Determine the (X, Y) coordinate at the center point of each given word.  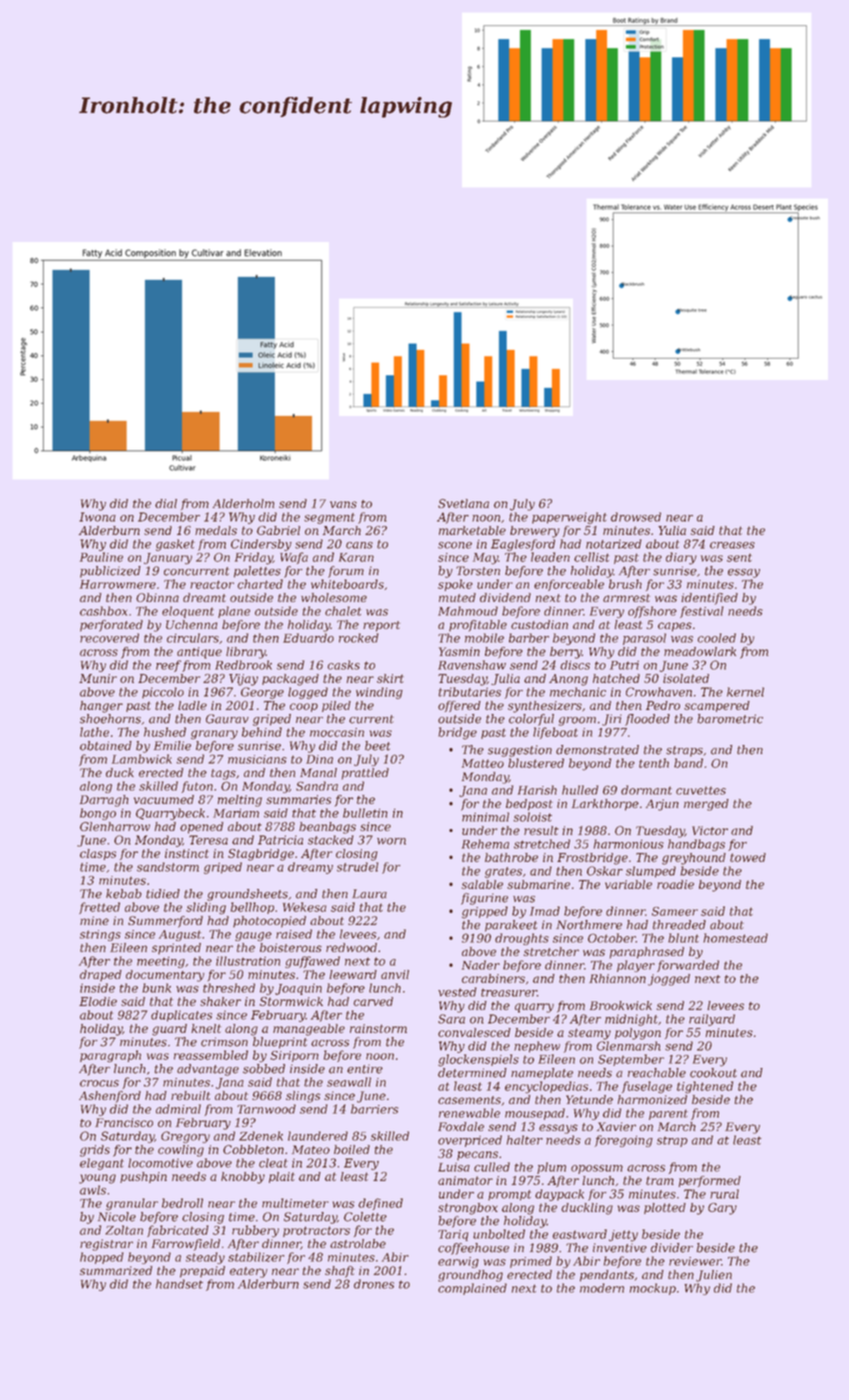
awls (93, 1190)
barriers (374, 1109)
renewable (469, 1113)
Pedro (663, 705)
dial (166, 503)
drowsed (636, 517)
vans (343, 504)
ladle (192, 705)
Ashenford (110, 1097)
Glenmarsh (629, 1046)
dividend (505, 597)
